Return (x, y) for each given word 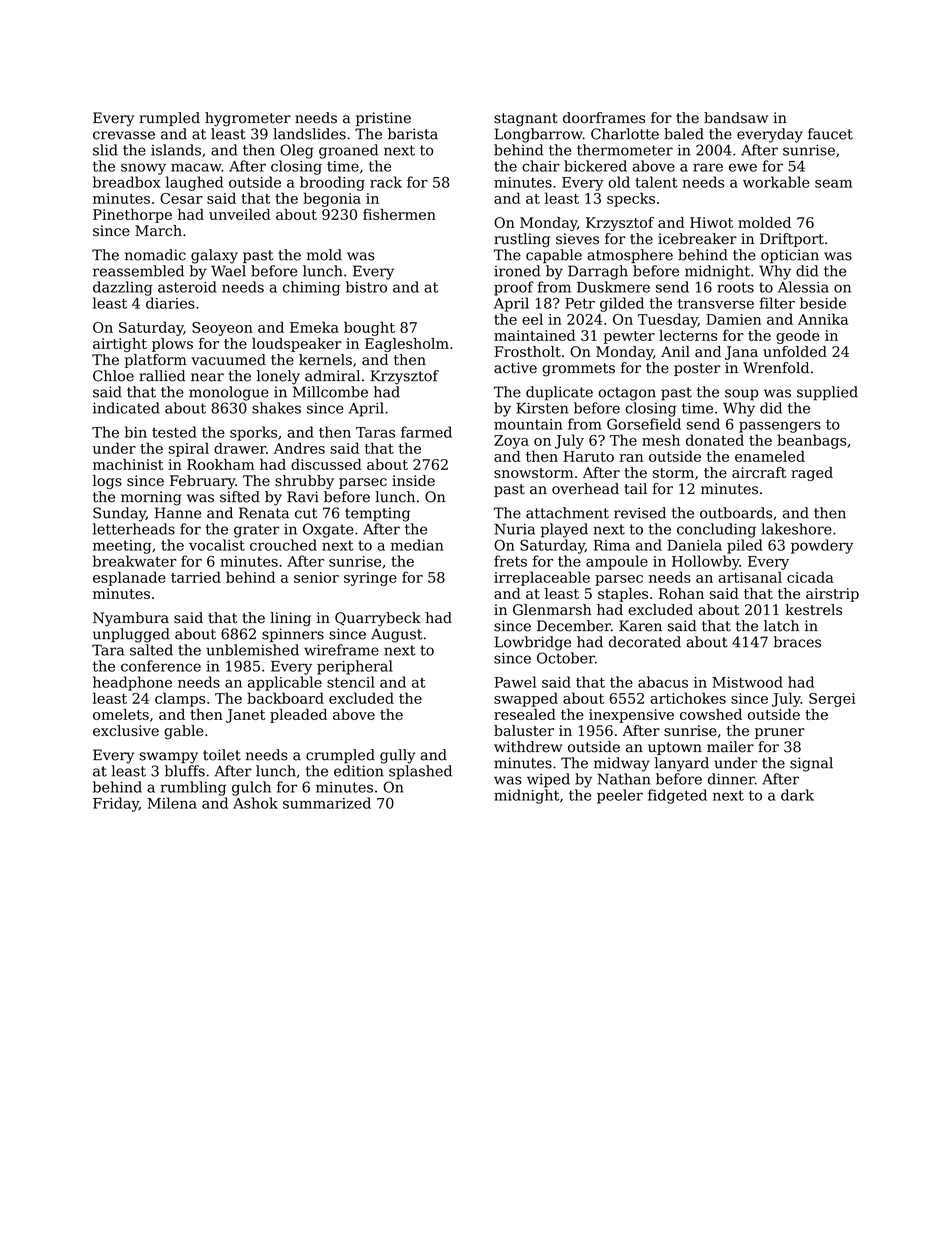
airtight (120, 345)
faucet (830, 134)
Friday (116, 804)
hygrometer (248, 119)
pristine (383, 119)
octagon (627, 394)
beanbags (811, 441)
